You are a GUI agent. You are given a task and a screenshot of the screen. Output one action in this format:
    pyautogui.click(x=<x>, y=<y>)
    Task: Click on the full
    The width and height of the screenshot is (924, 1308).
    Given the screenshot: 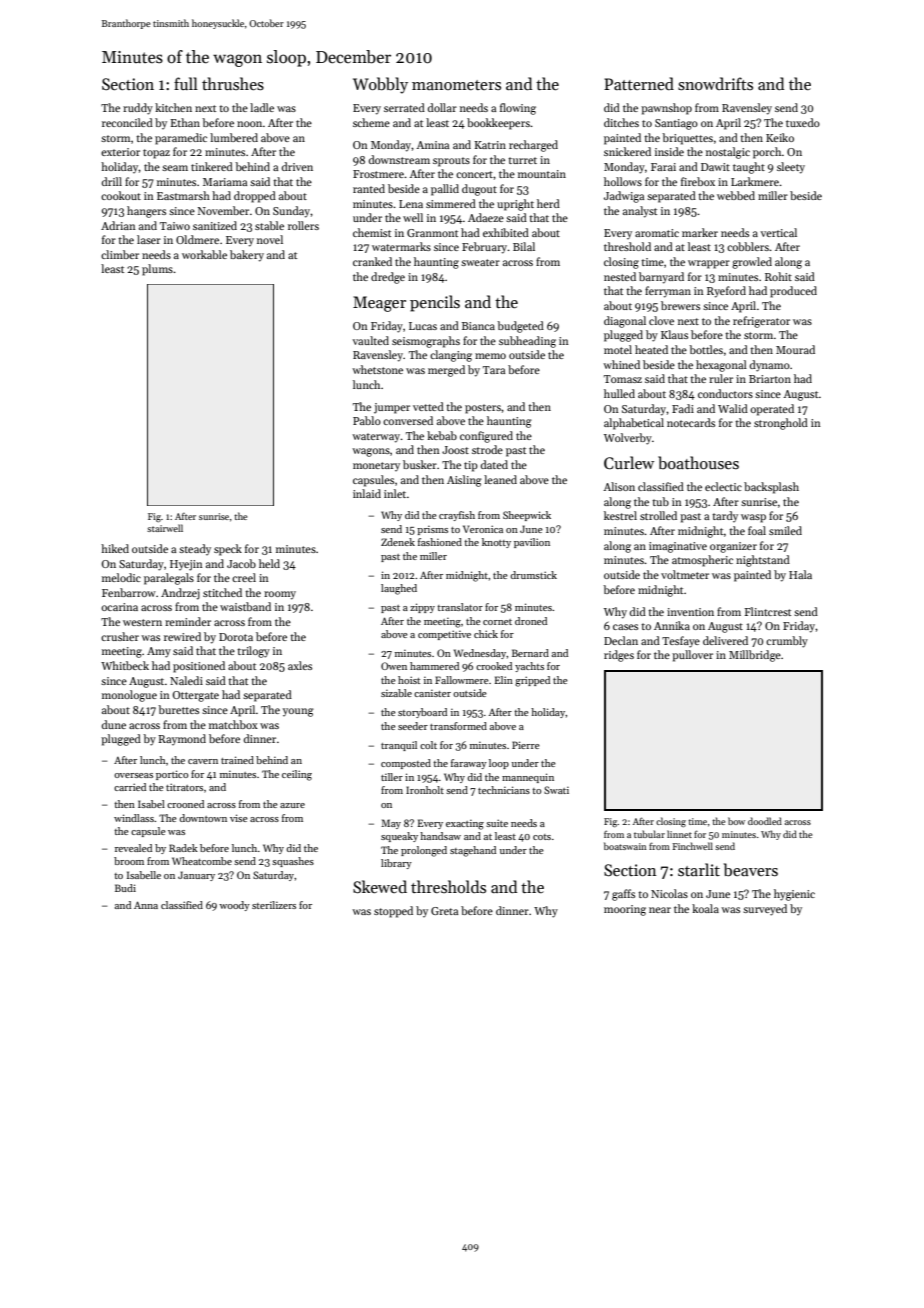 What is the action you would take?
    pyautogui.click(x=186, y=83)
